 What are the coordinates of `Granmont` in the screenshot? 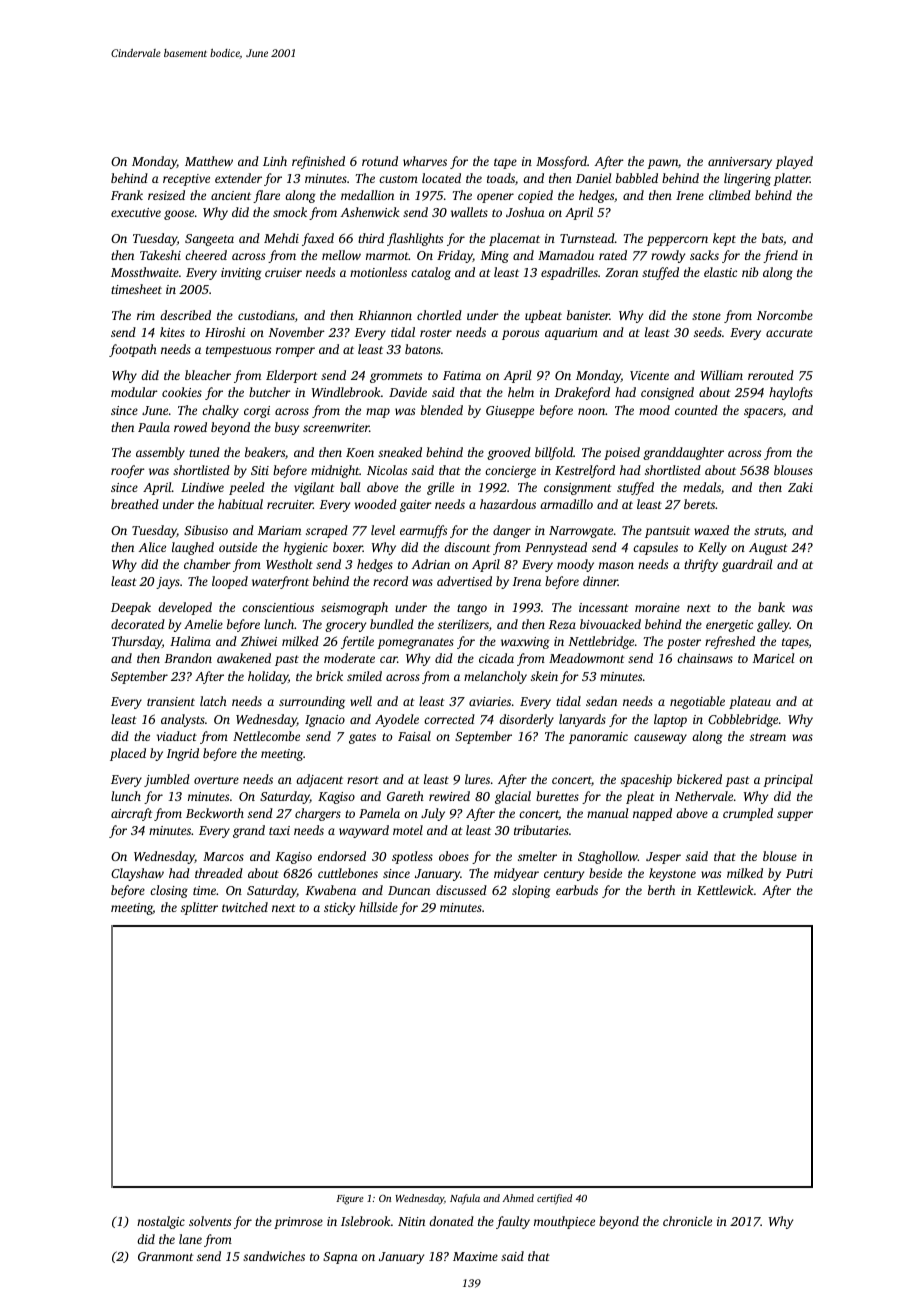 It's located at (166, 1256).
